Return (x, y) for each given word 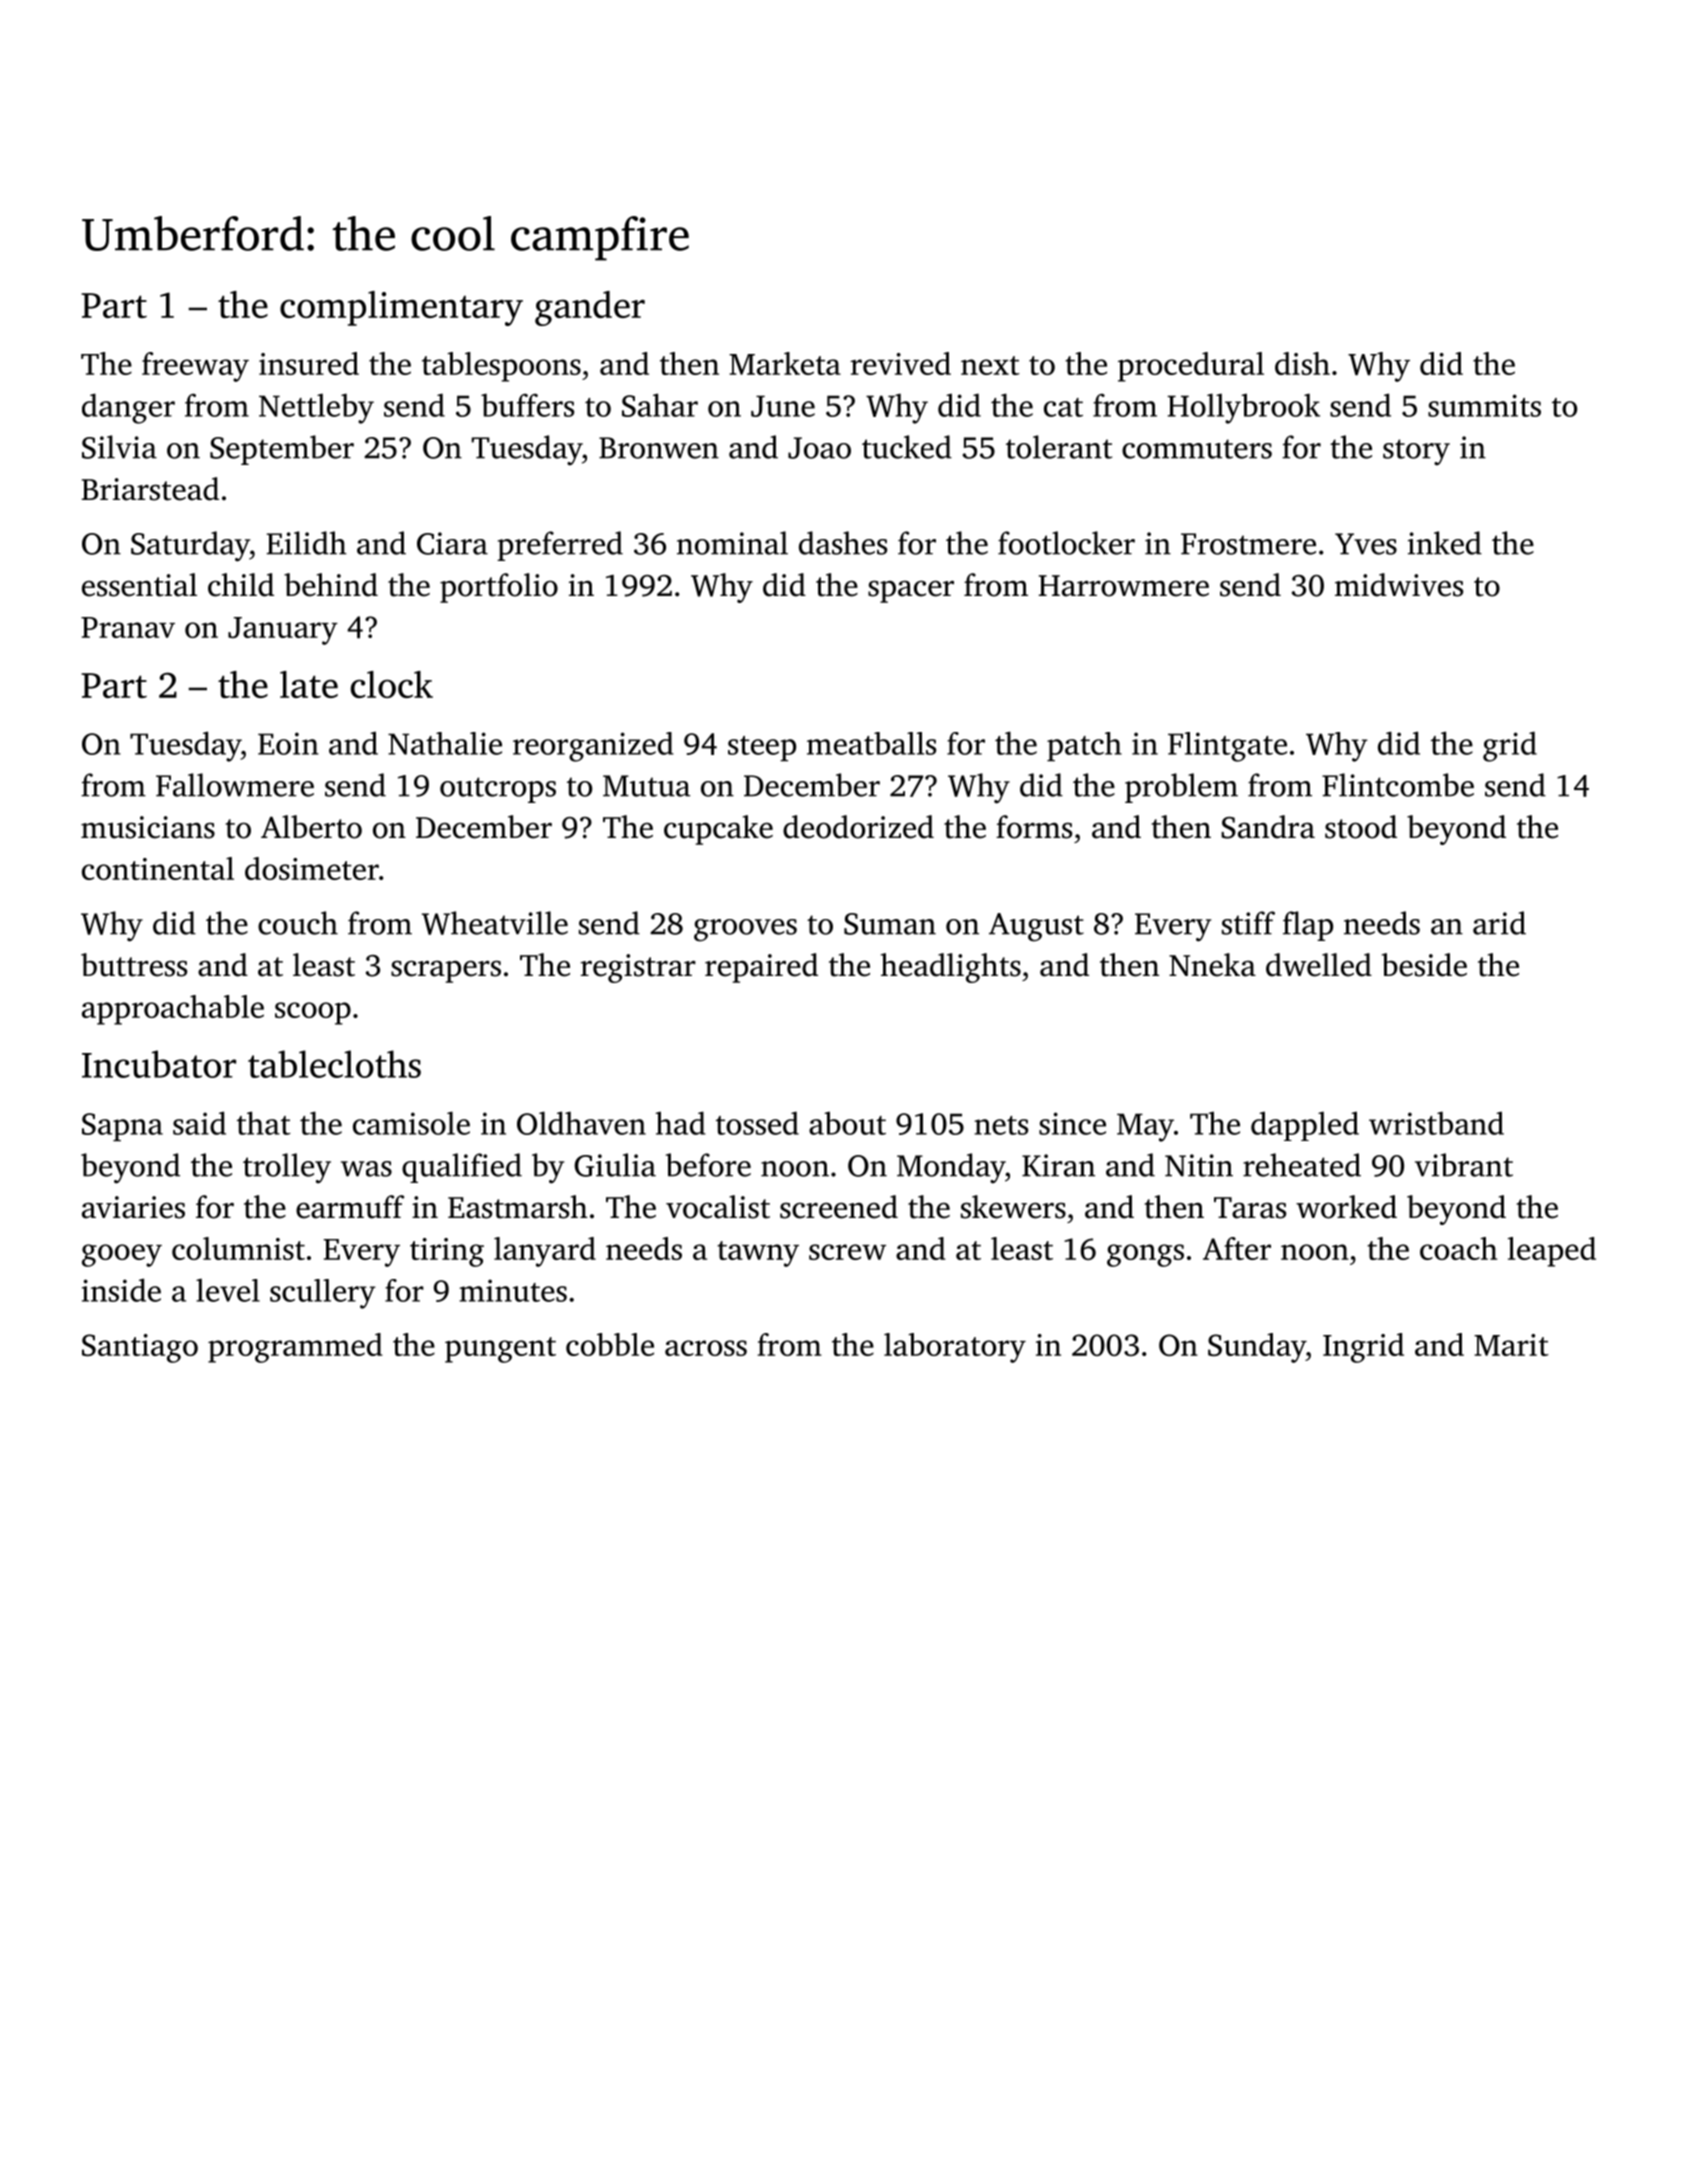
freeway (195, 367)
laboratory (955, 1348)
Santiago (140, 1348)
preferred (560, 546)
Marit (1511, 1345)
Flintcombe (1398, 785)
